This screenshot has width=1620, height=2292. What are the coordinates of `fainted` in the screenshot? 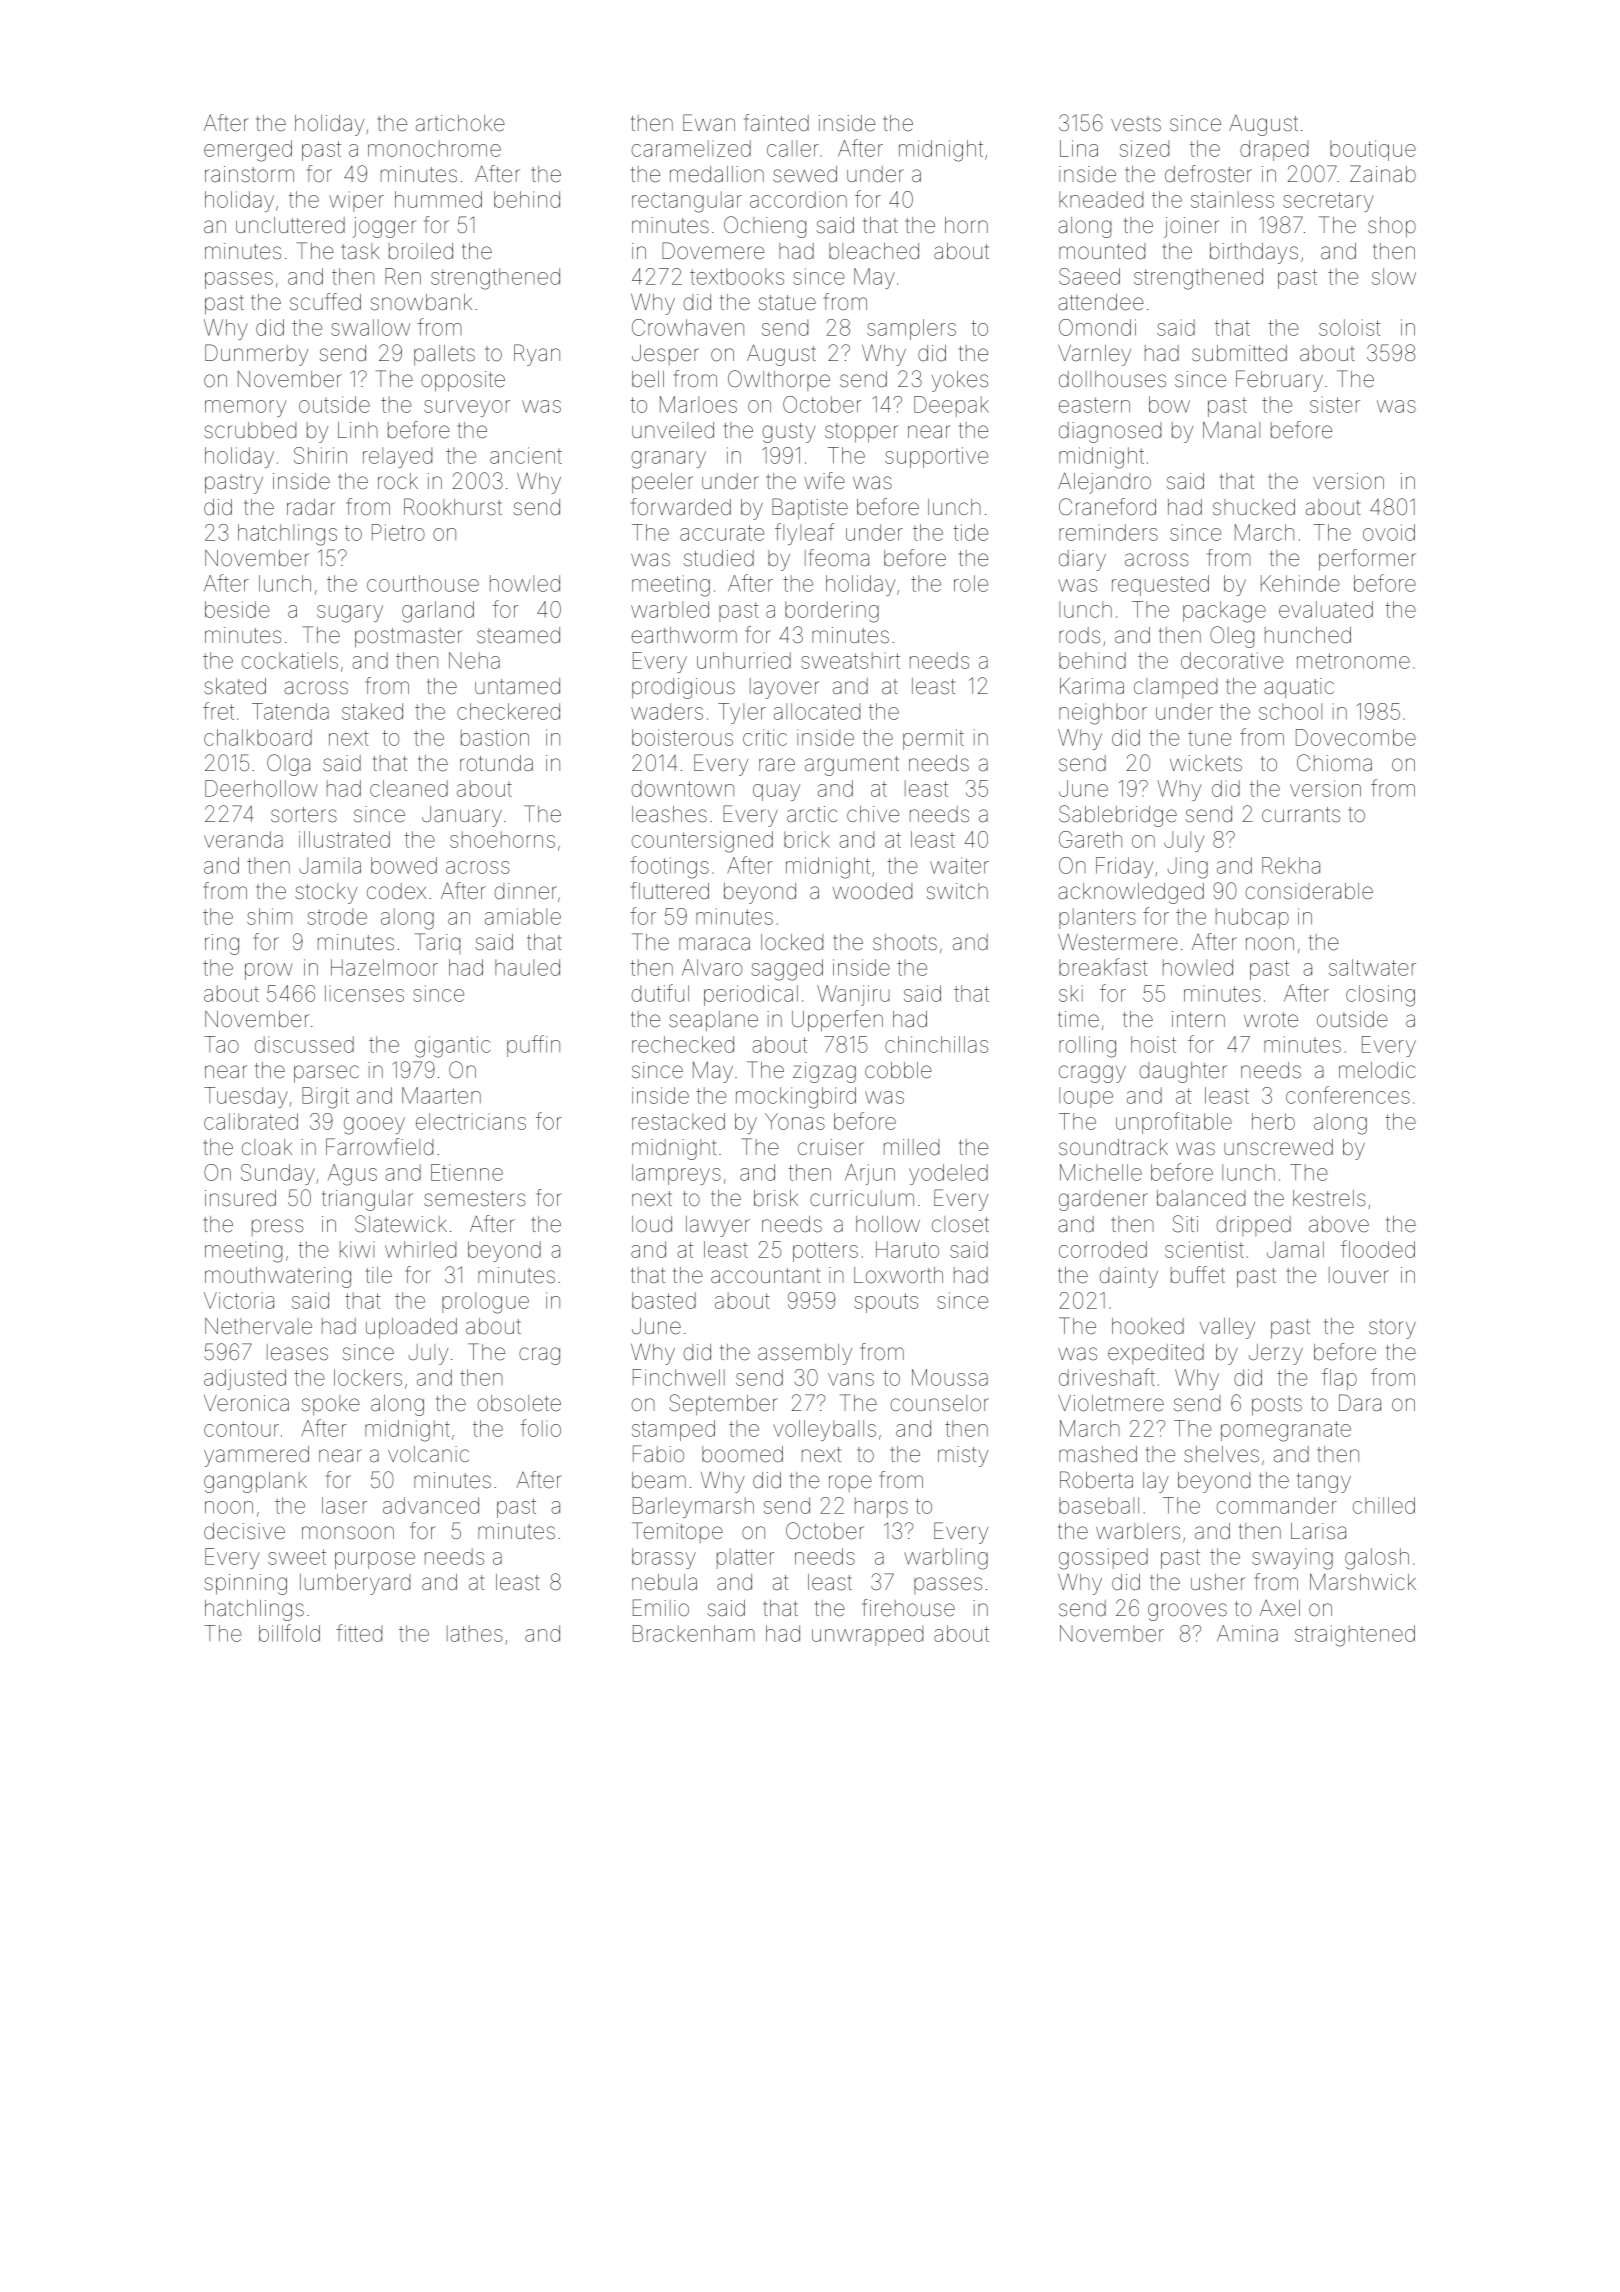 It's located at (776, 123).
